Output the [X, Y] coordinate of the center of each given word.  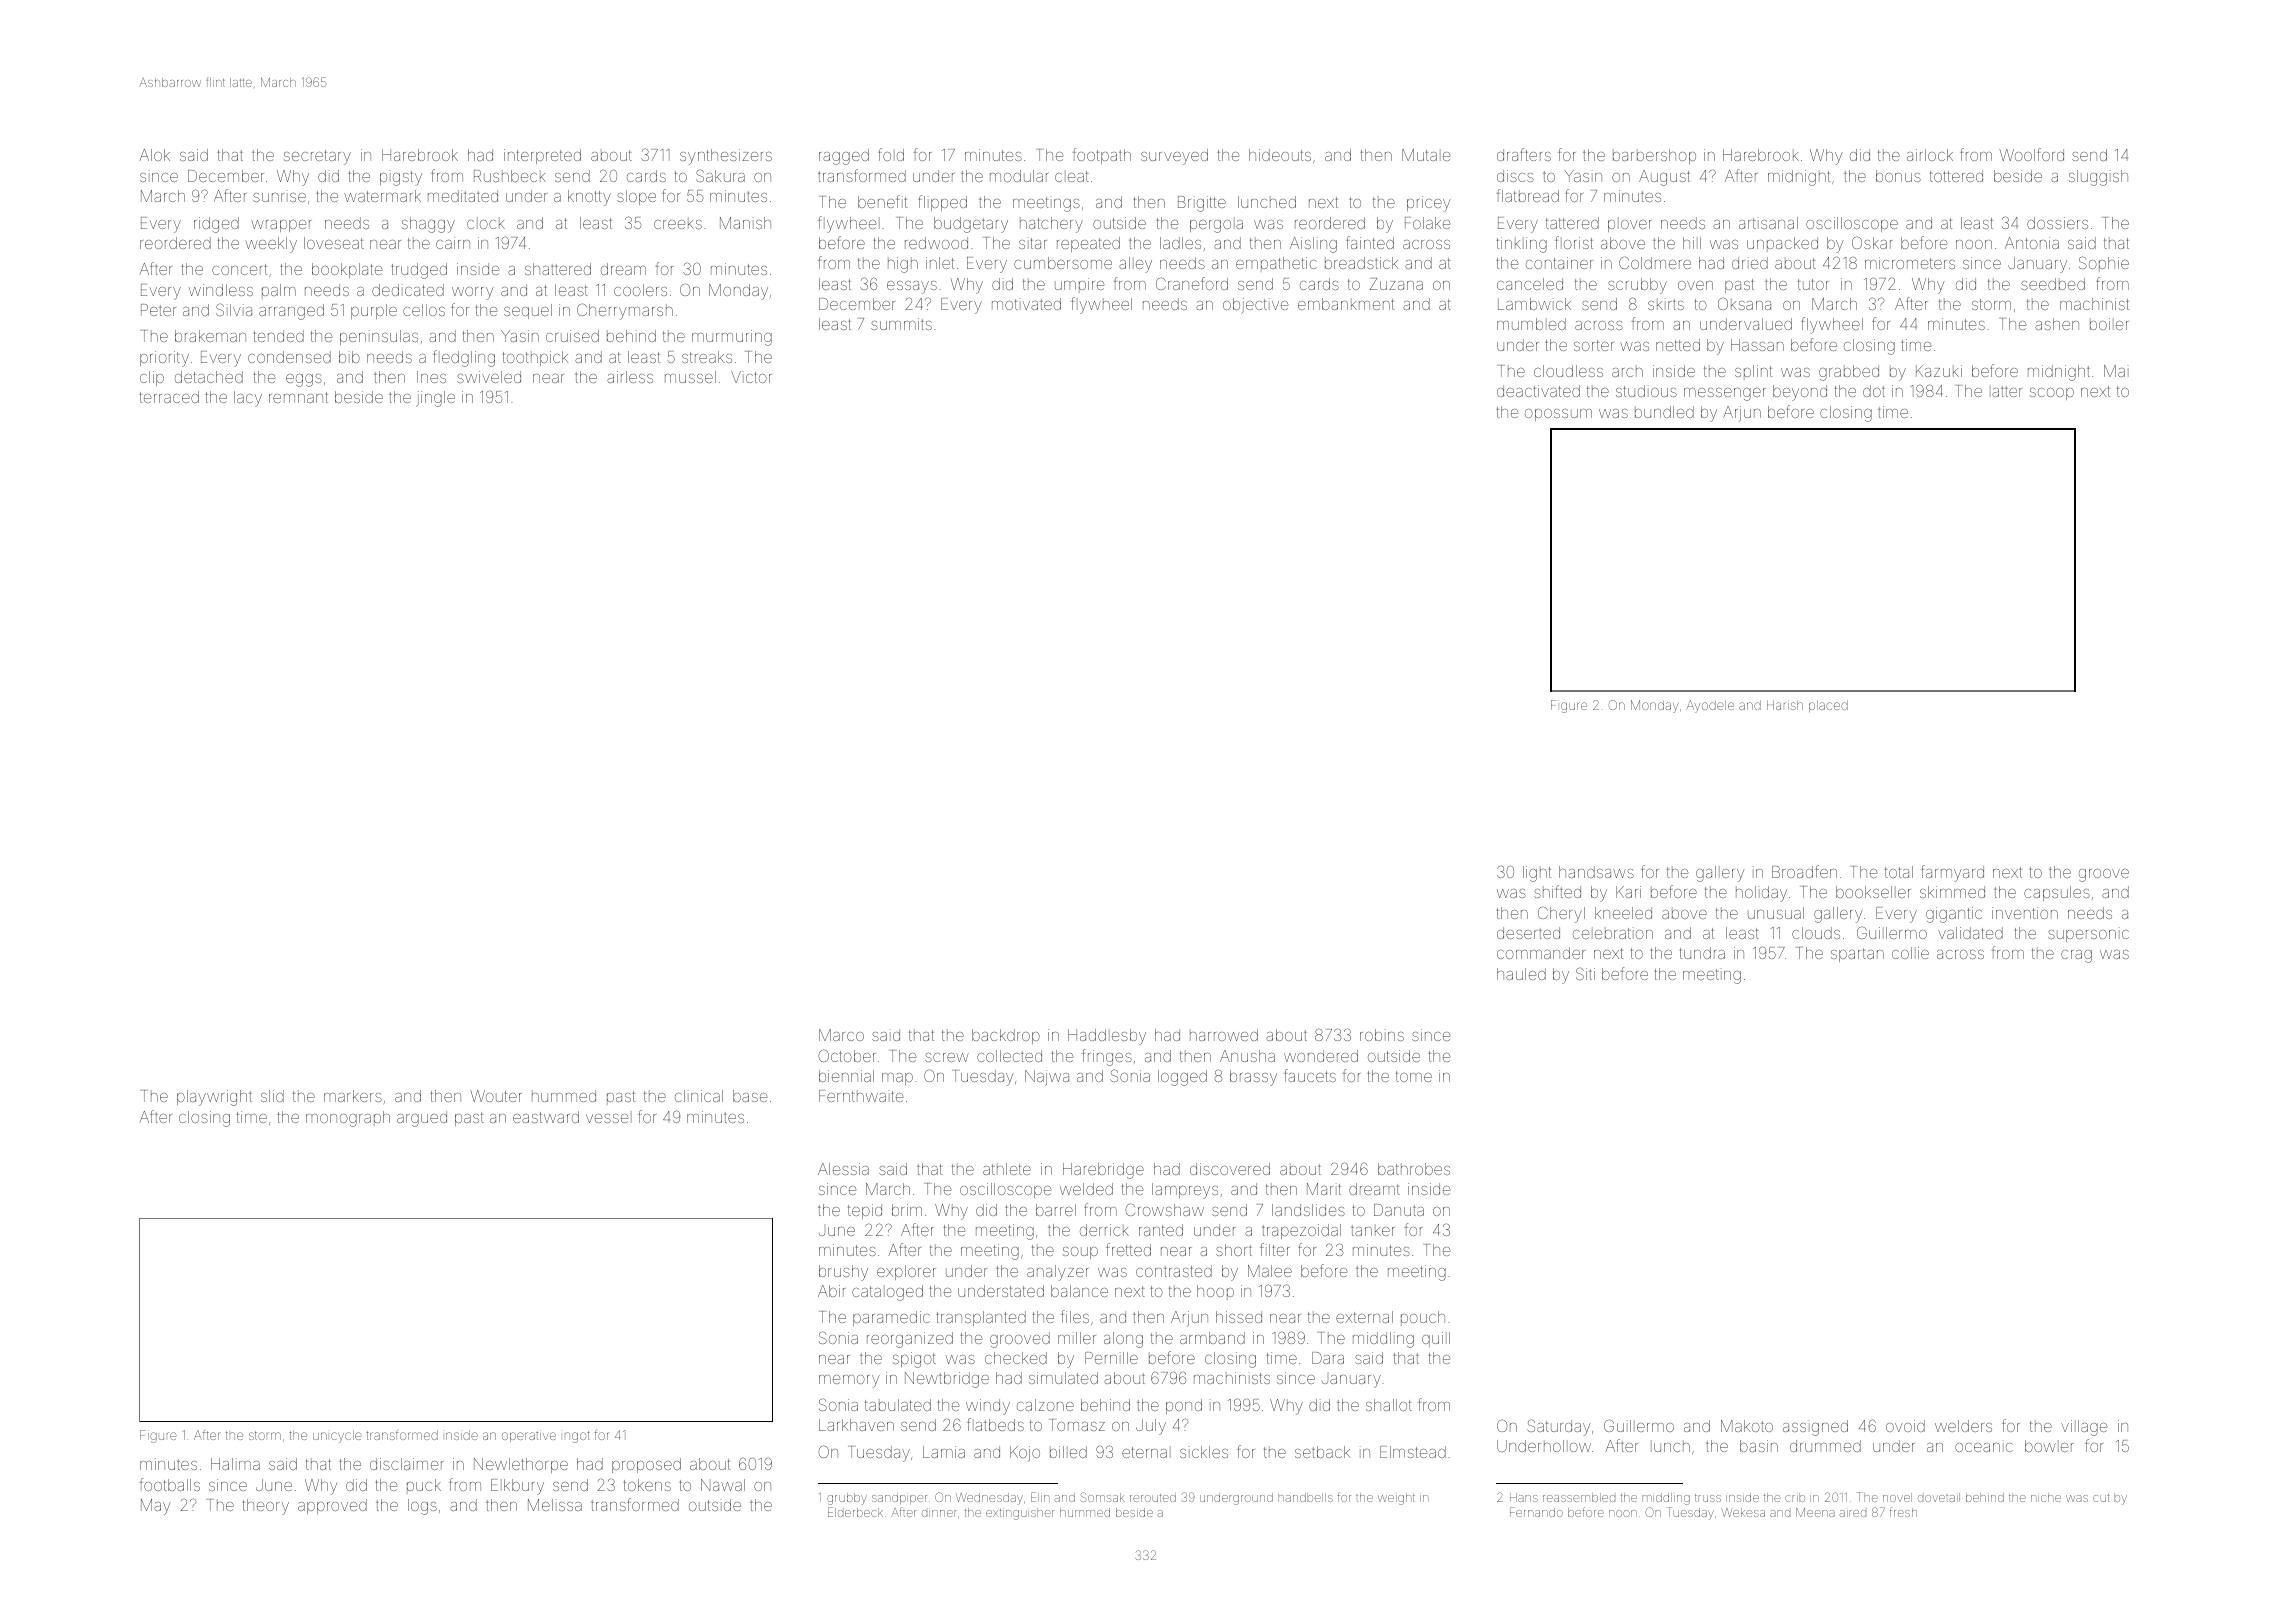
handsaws [1596, 872]
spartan [1857, 955]
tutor [1813, 284]
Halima [235, 1464]
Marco [841, 1035]
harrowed [1224, 1035]
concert [239, 269]
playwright [214, 1098]
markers [353, 1096]
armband [1212, 1338]
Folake [1427, 223]
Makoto [1747, 1426]
